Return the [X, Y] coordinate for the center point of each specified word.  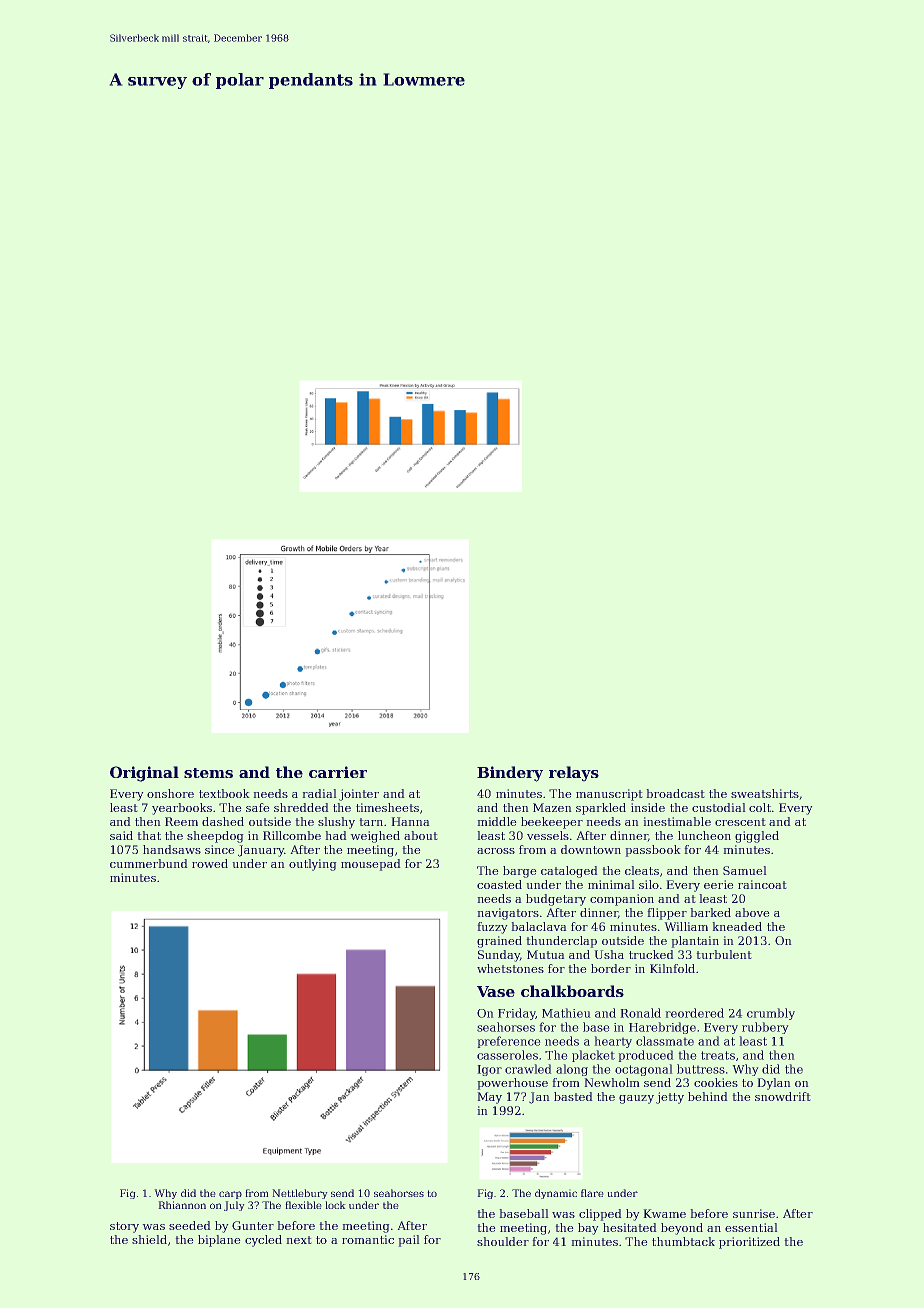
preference [509, 1042]
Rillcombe [292, 835]
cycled [263, 1241]
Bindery [510, 774]
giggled [757, 837]
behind [708, 1096]
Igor [489, 1070]
